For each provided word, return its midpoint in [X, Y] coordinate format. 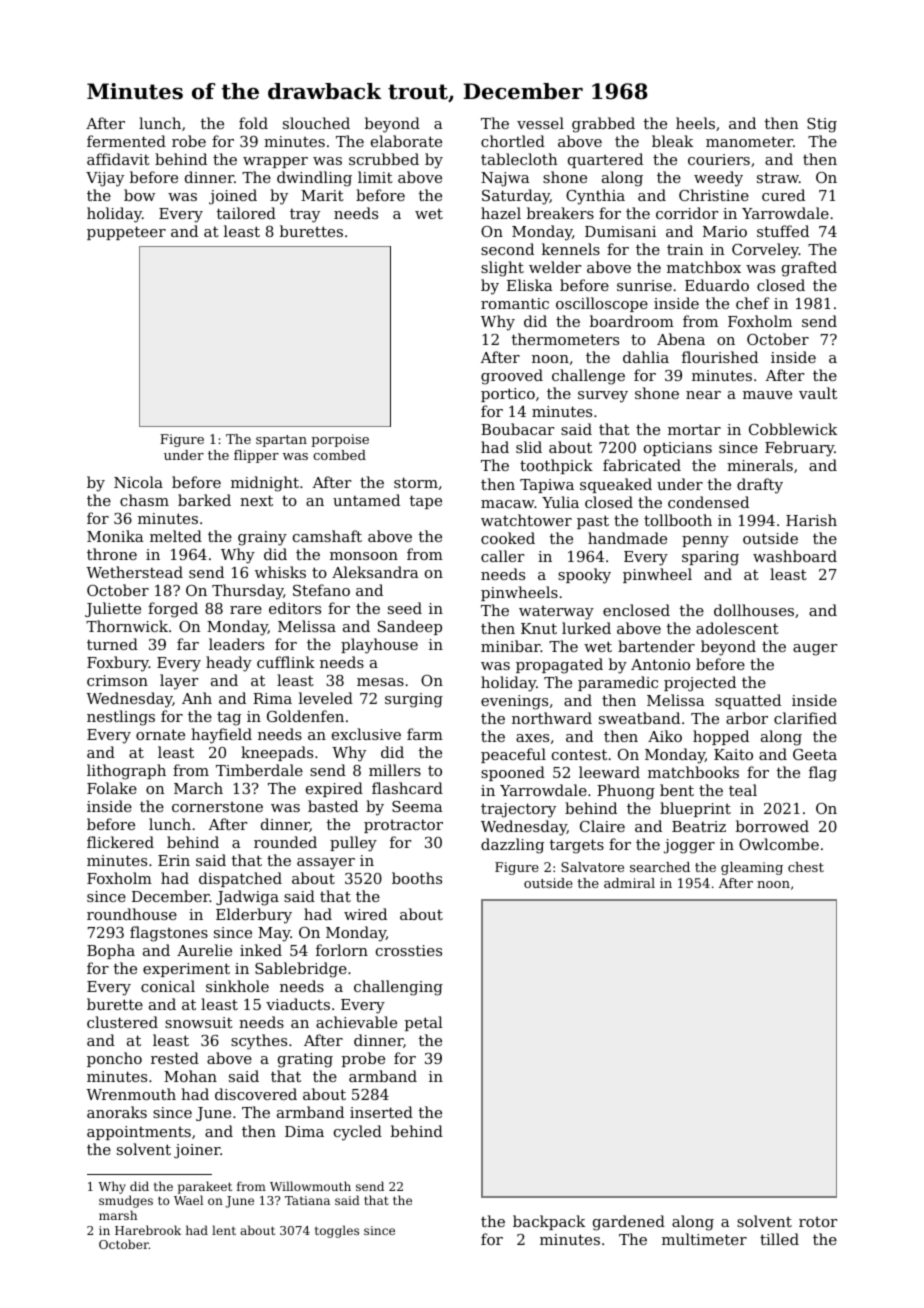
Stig [822, 125]
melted [176, 536]
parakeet [205, 1187]
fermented [126, 141]
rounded [285, 842]
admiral [629, 883]
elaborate [406, 141]
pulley [353, 844]
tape [426, 502]
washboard [795, 556]
